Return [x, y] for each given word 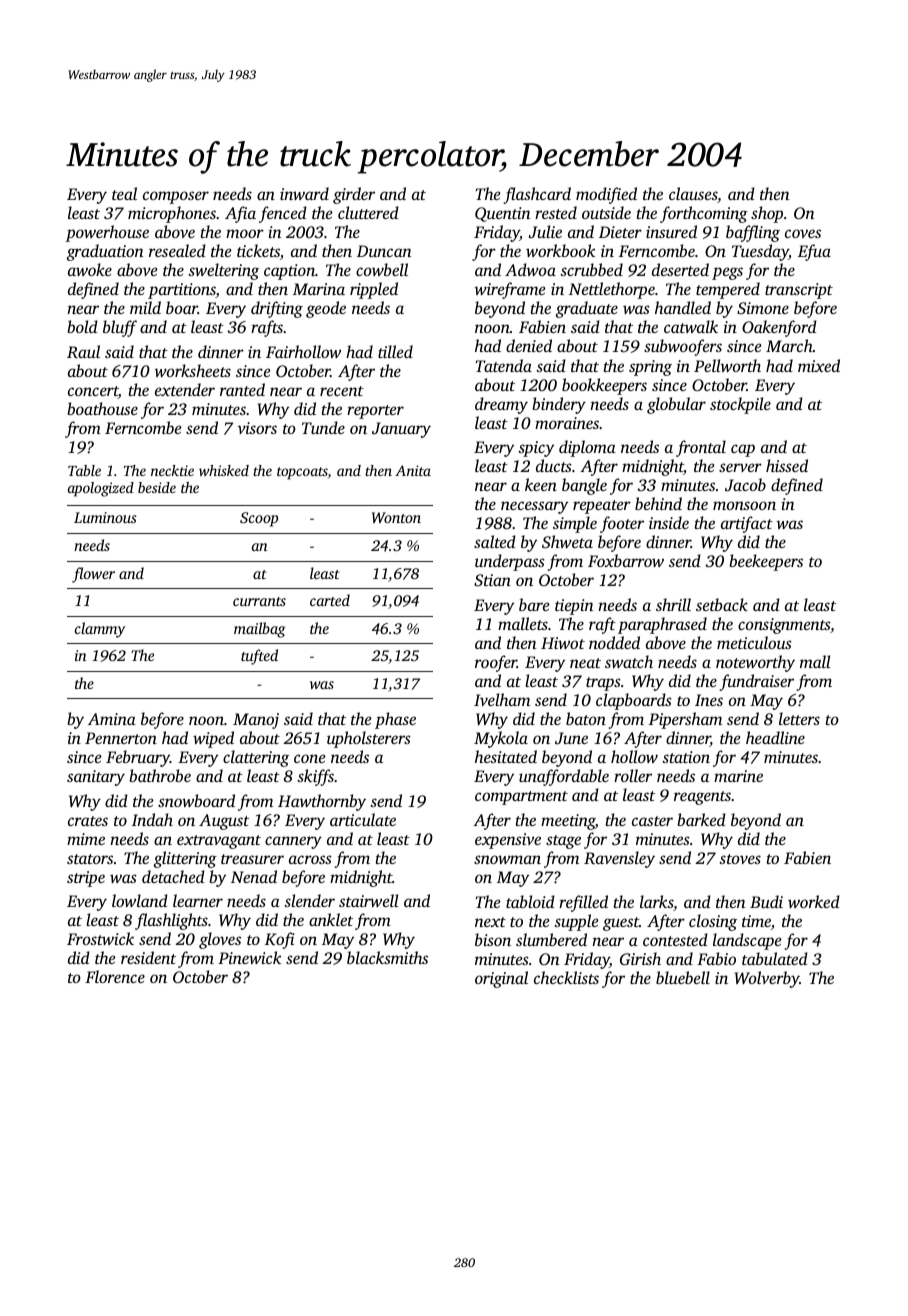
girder [354, 195]
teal [124, 193]
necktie [172, 470]
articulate [363, 819]
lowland [140, 900]
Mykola [501, 739]
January [401, 430]
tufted [259, 657]
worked [814, 901]
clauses [693, 193]
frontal [701, 448]
